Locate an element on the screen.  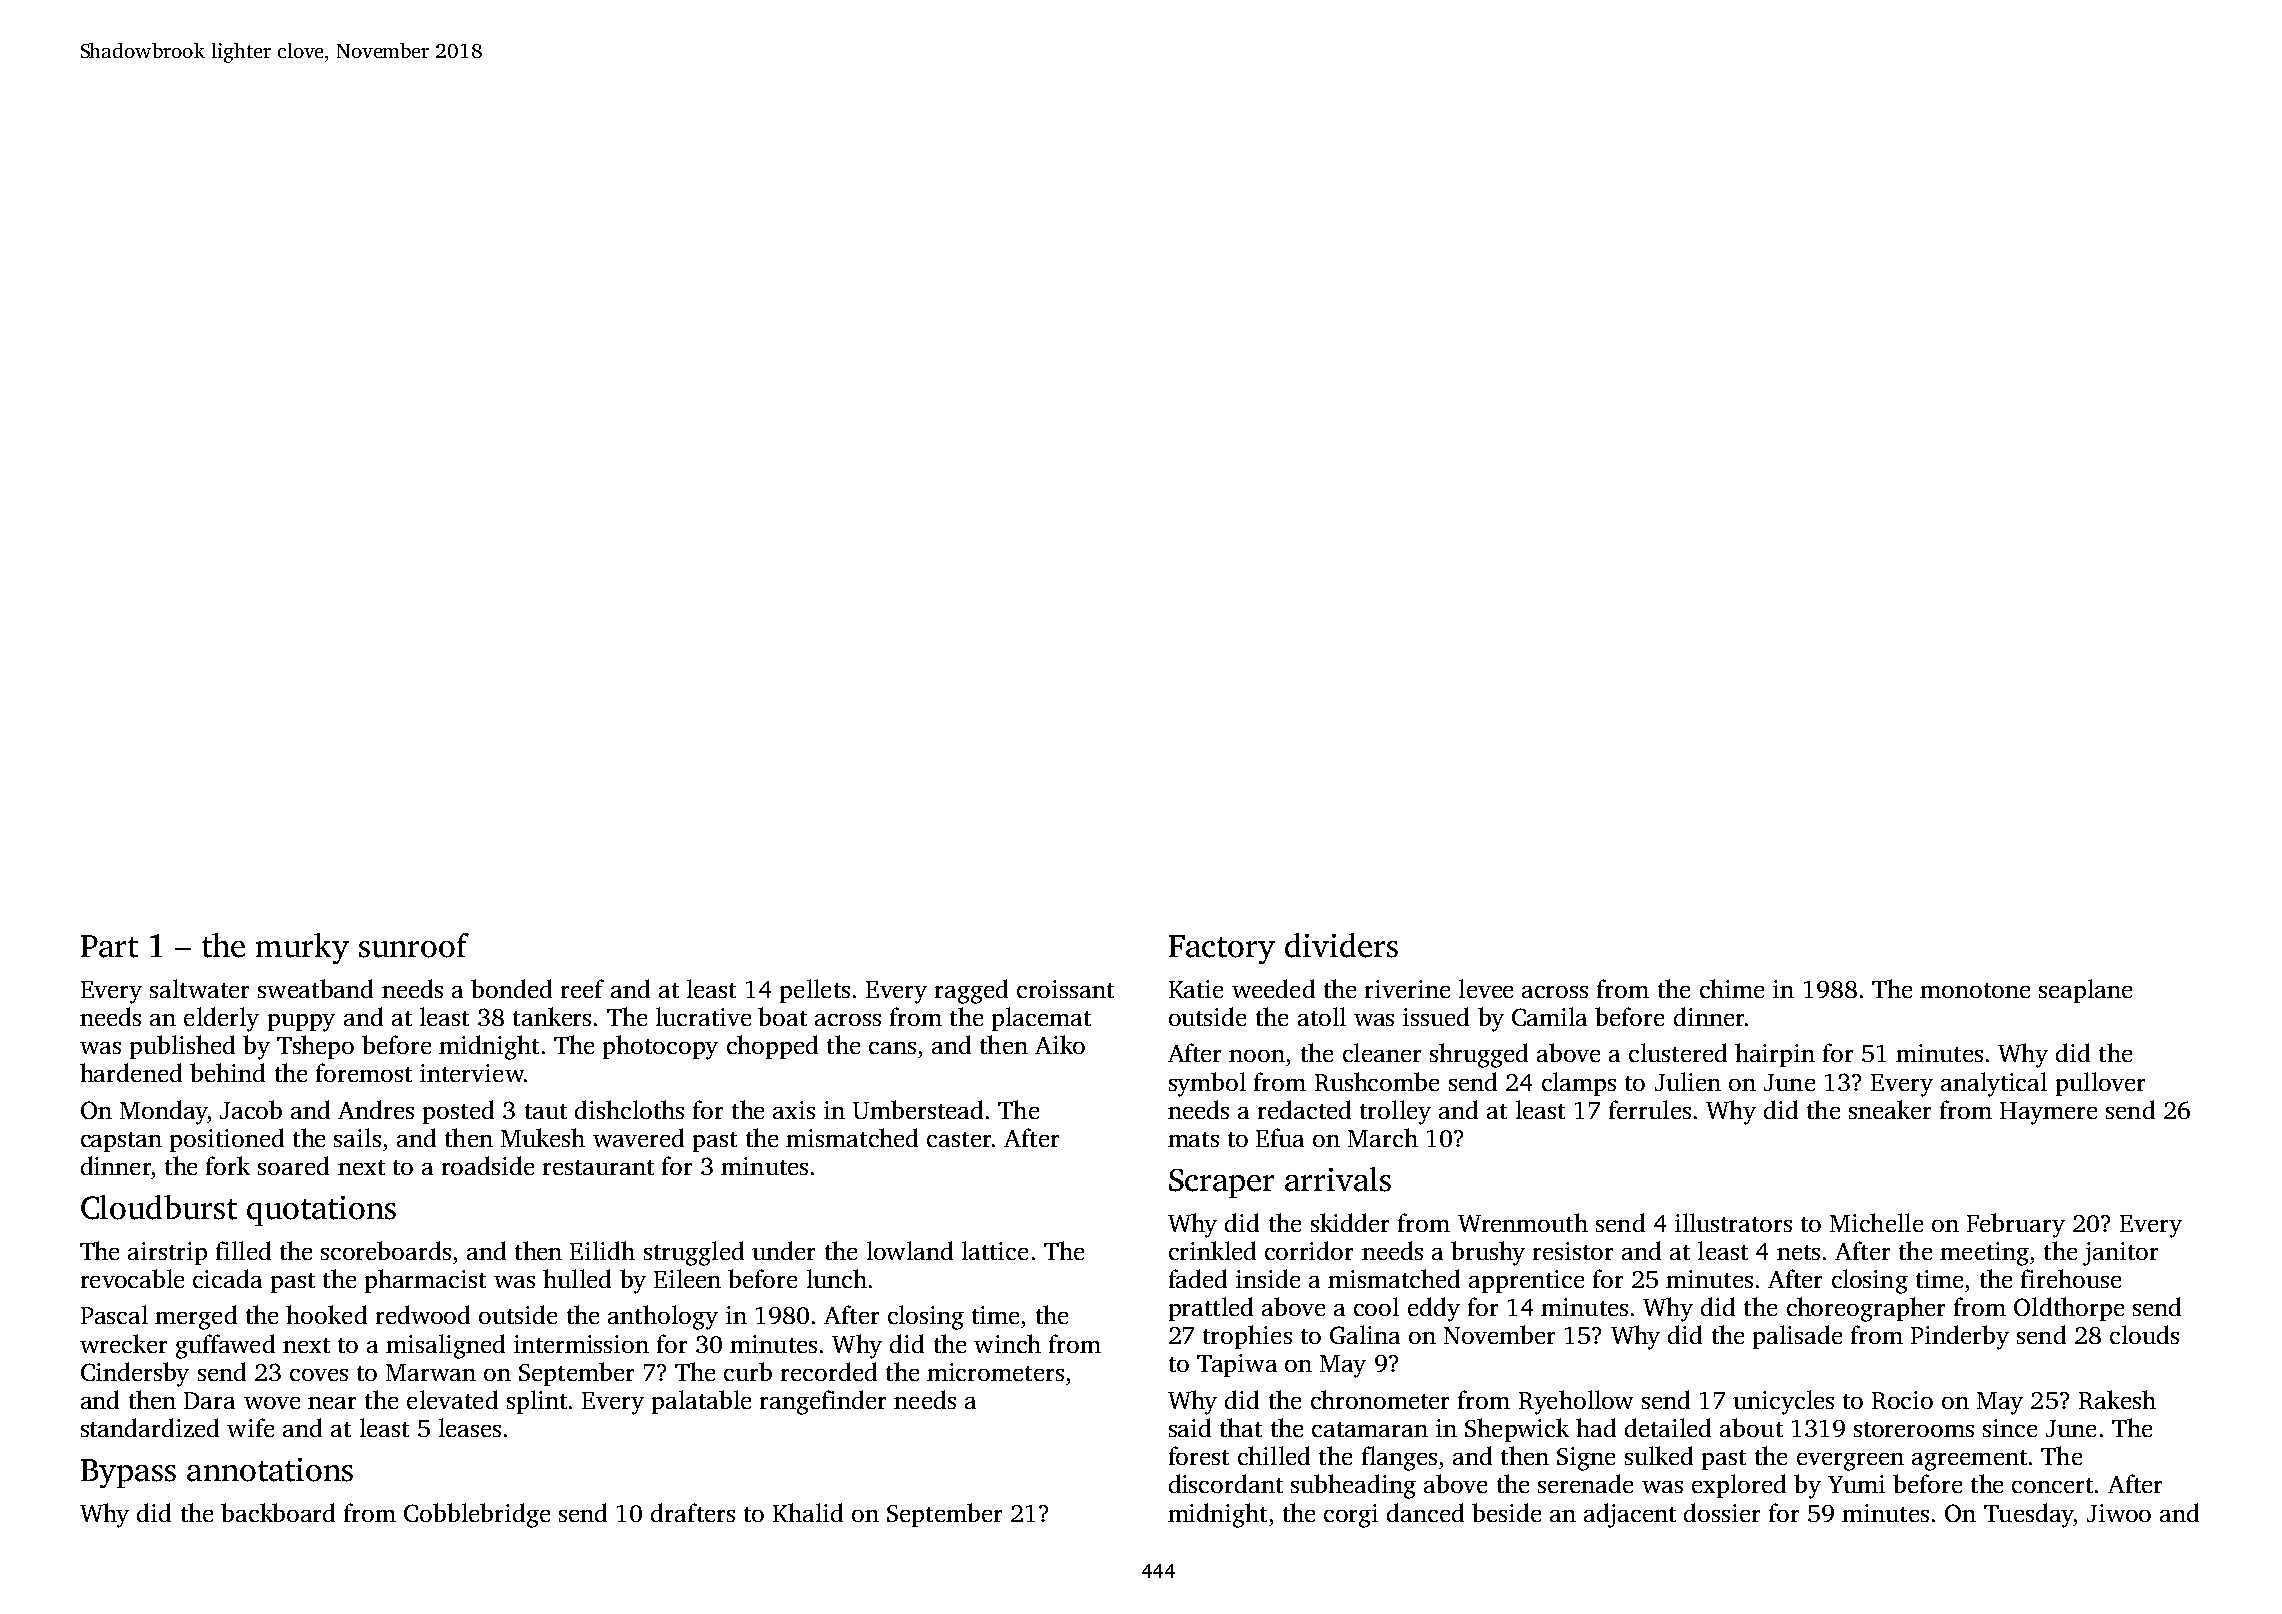
chopped is located at coordinates (772, 1047).
